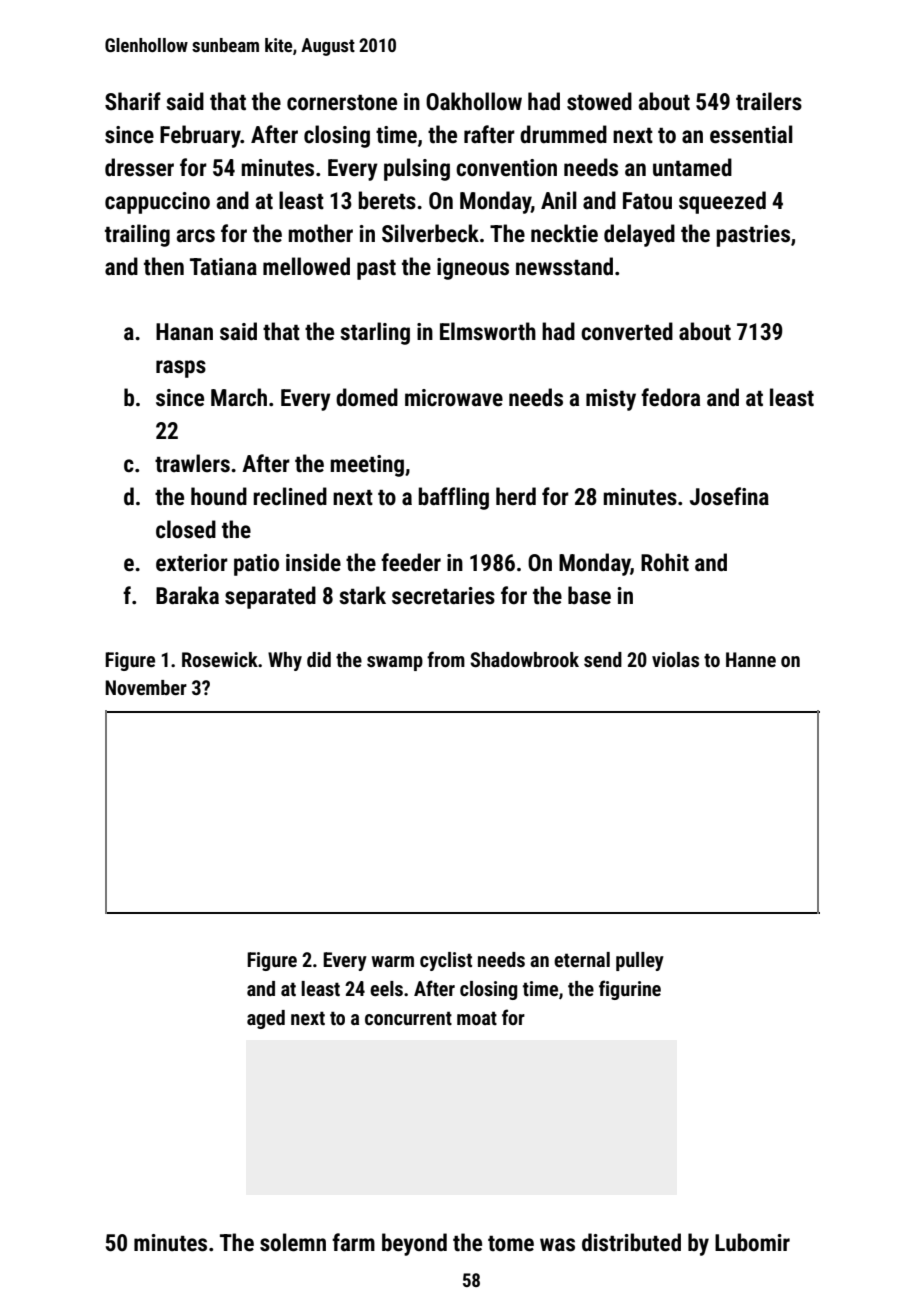  What do you see at coordinates (769, 101) in the document?
I see `trailers` at bounding box center [769, 101].
